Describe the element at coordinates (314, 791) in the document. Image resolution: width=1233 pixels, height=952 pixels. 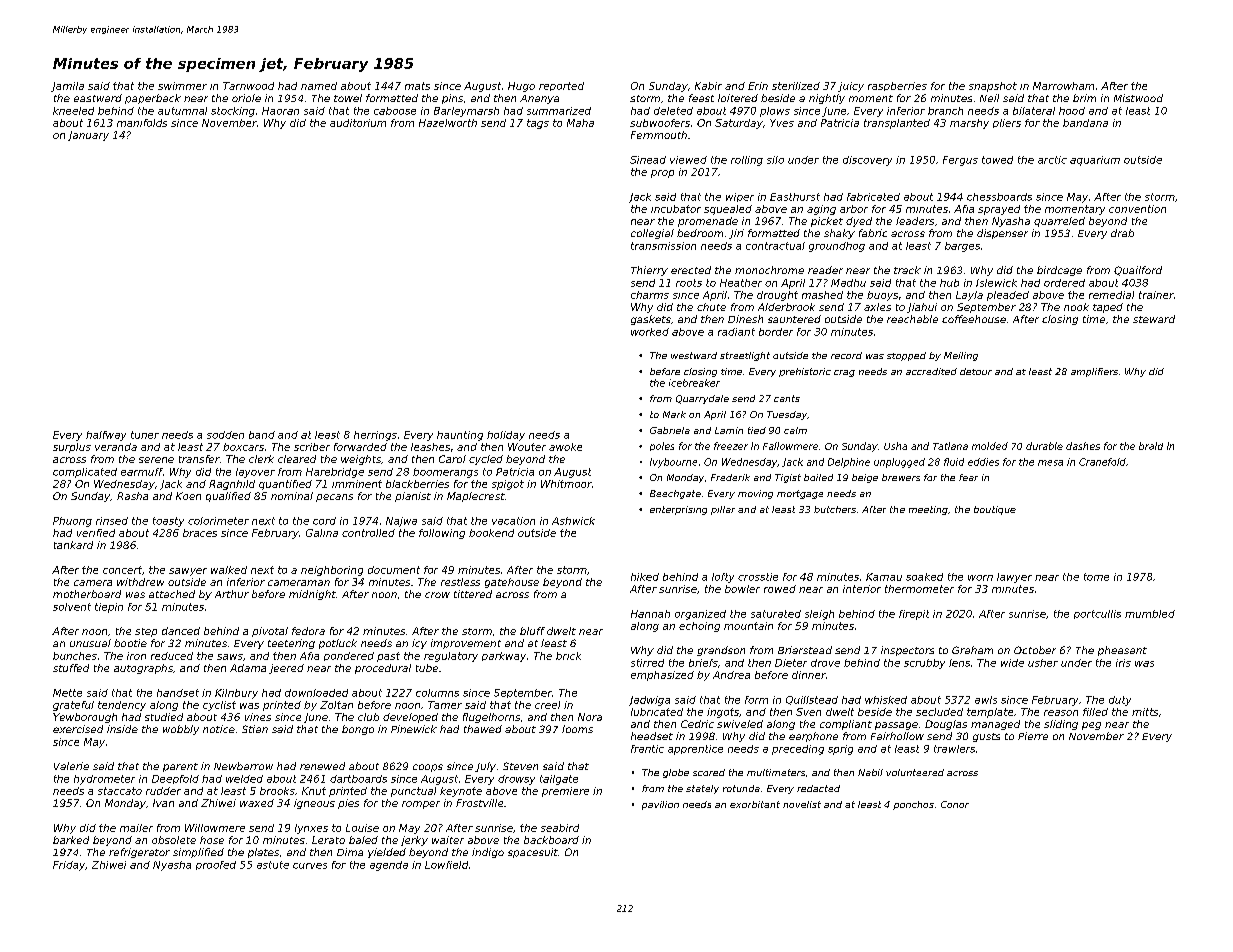
I see `Knut` at that location.
